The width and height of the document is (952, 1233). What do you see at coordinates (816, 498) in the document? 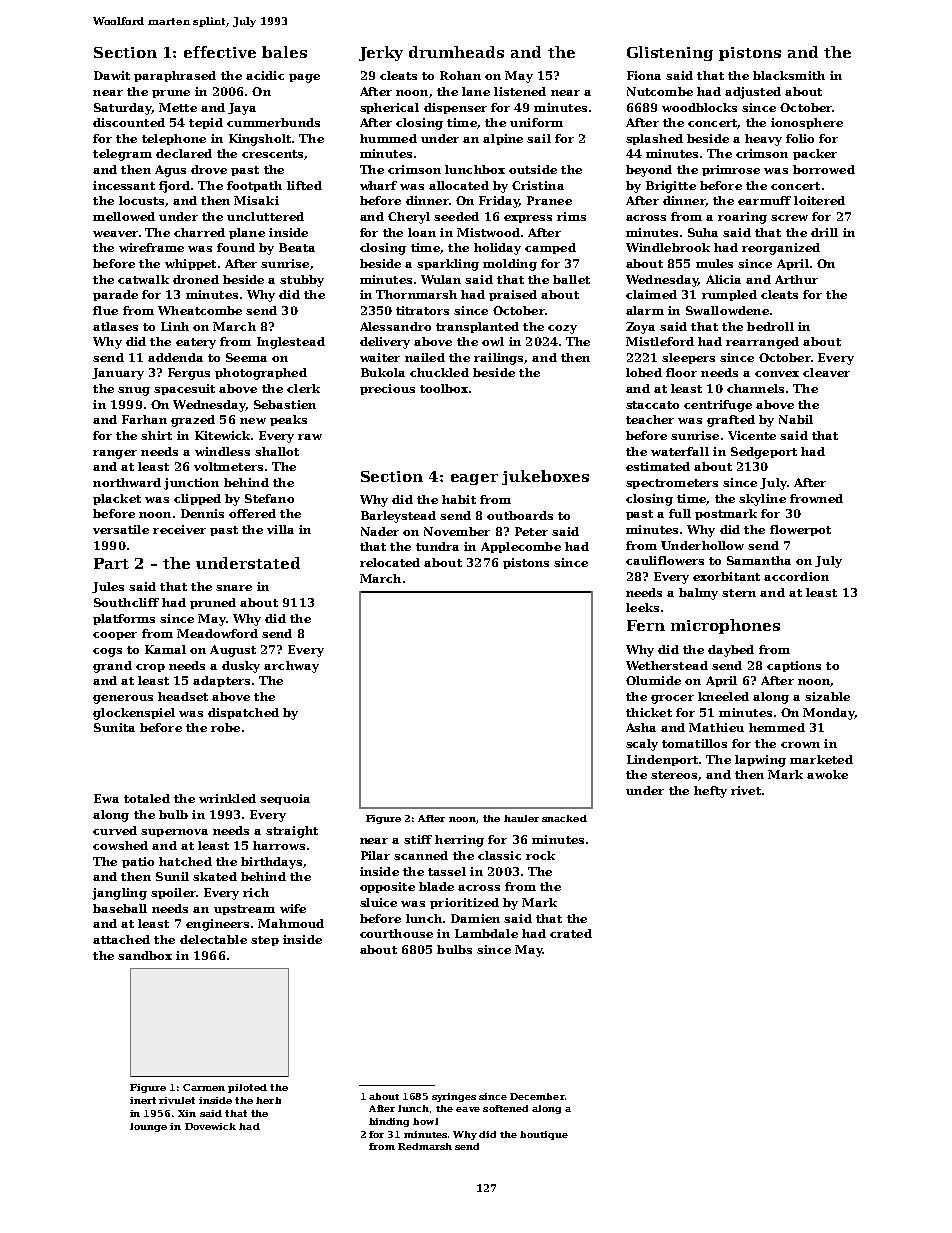
I see `frowned` at bounding box center [816, 498].
